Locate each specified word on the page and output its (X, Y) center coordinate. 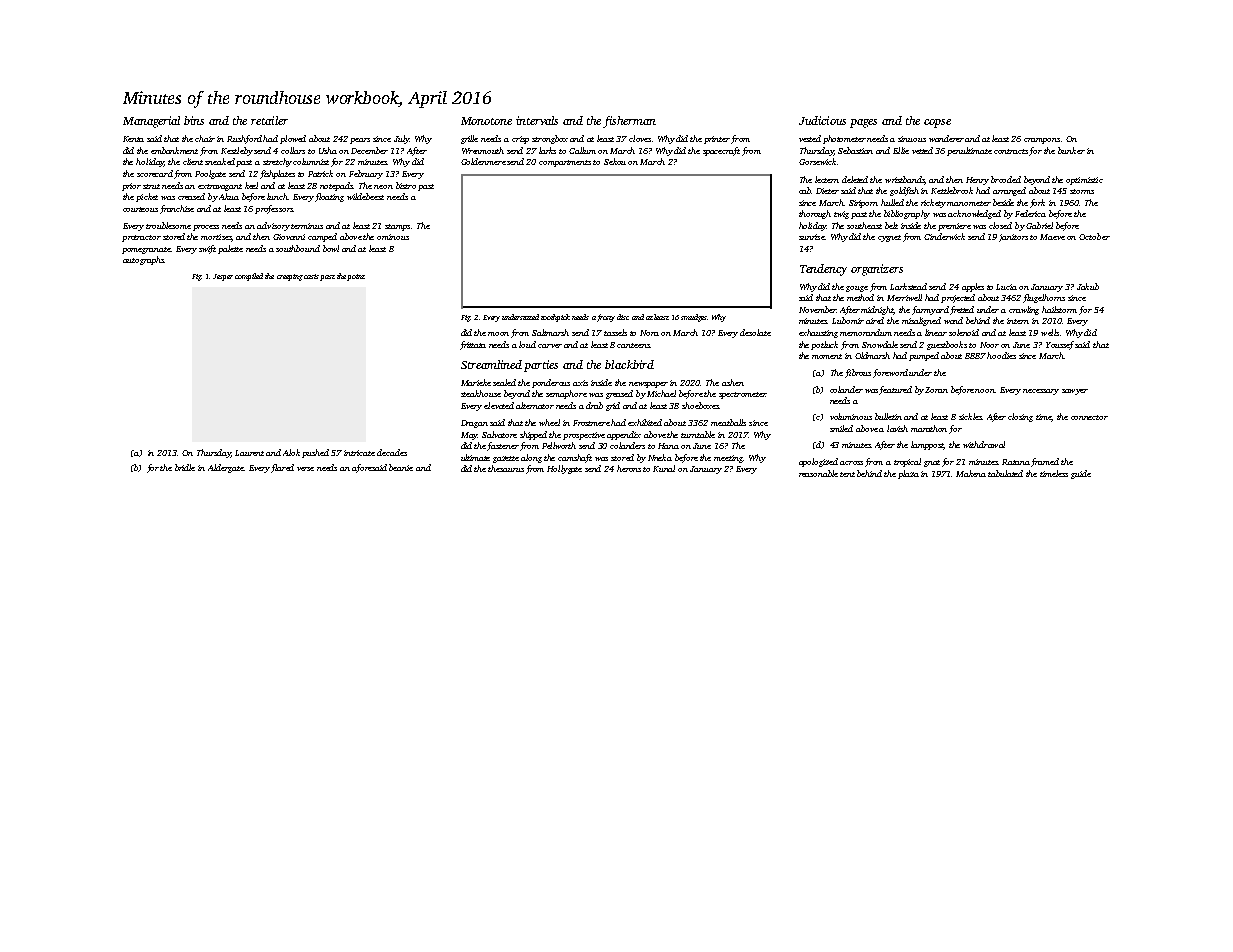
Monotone (486, 121)
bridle (185, 467)
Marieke (476, 382)
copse (937, 123)
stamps (397, 227)
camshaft (575, 458)
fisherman (629, 122)
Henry (977, 181)
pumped (924, 356)
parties (541, 366)
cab (805, 190)
